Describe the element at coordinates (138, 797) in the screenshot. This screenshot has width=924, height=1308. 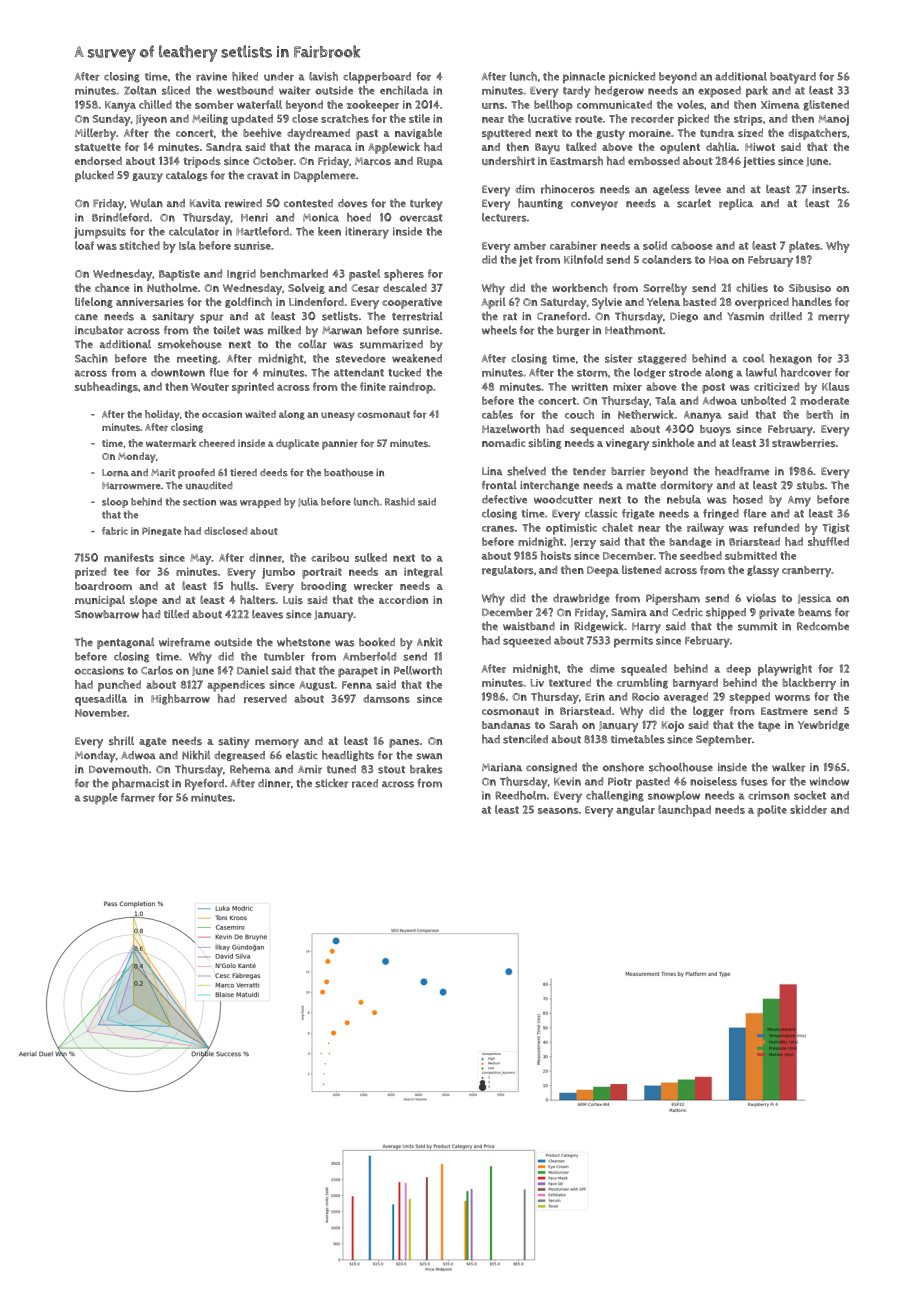
I see `farmer` at that location.
